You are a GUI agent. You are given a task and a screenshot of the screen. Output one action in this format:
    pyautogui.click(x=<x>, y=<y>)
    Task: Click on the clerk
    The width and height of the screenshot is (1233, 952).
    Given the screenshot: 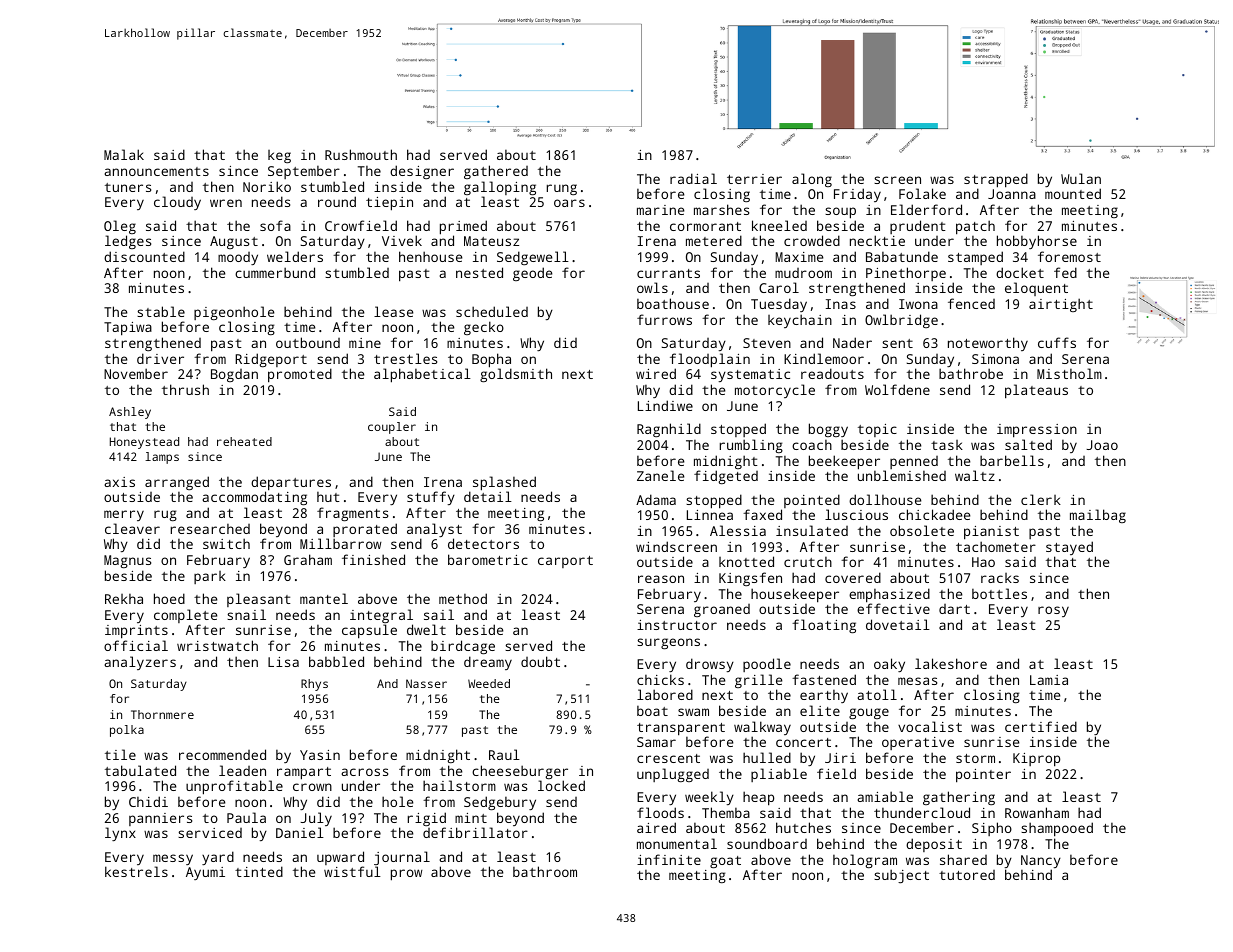 What is the action you would take?
    pyautogui.click(x=1041, y=499)
